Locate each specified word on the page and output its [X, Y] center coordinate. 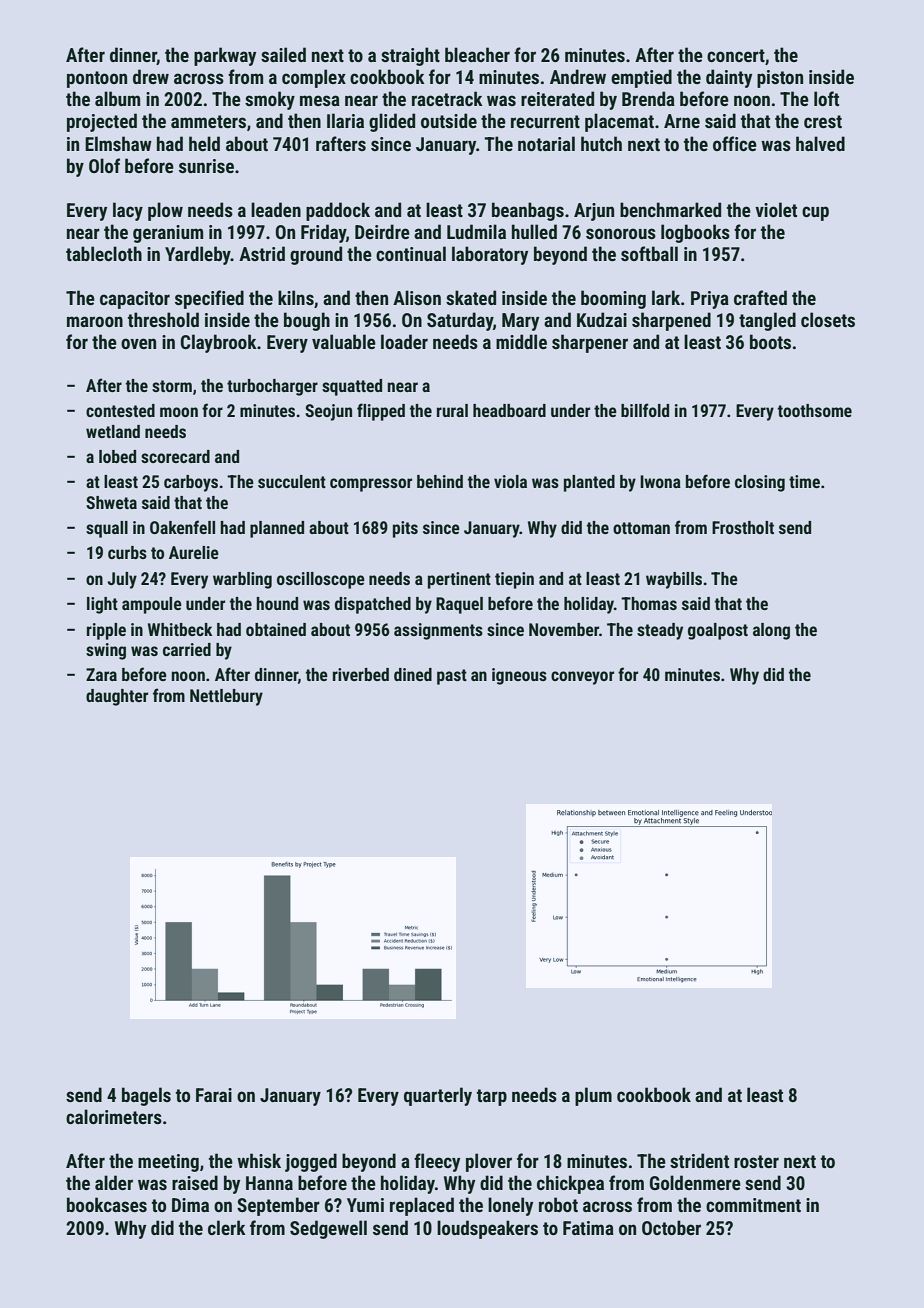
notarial [546, 143]
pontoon [97, 79]
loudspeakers [487, 1229]
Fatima [588, 1228]
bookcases [107, 1204]
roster [756, 1161]
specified [209, 299]
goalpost [718, 631]
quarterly [438, 1096]
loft [826, 98]
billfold [645, 410]
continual [411, 253]
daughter [117, 697]
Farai [214, 1095]
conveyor [582, 678]
